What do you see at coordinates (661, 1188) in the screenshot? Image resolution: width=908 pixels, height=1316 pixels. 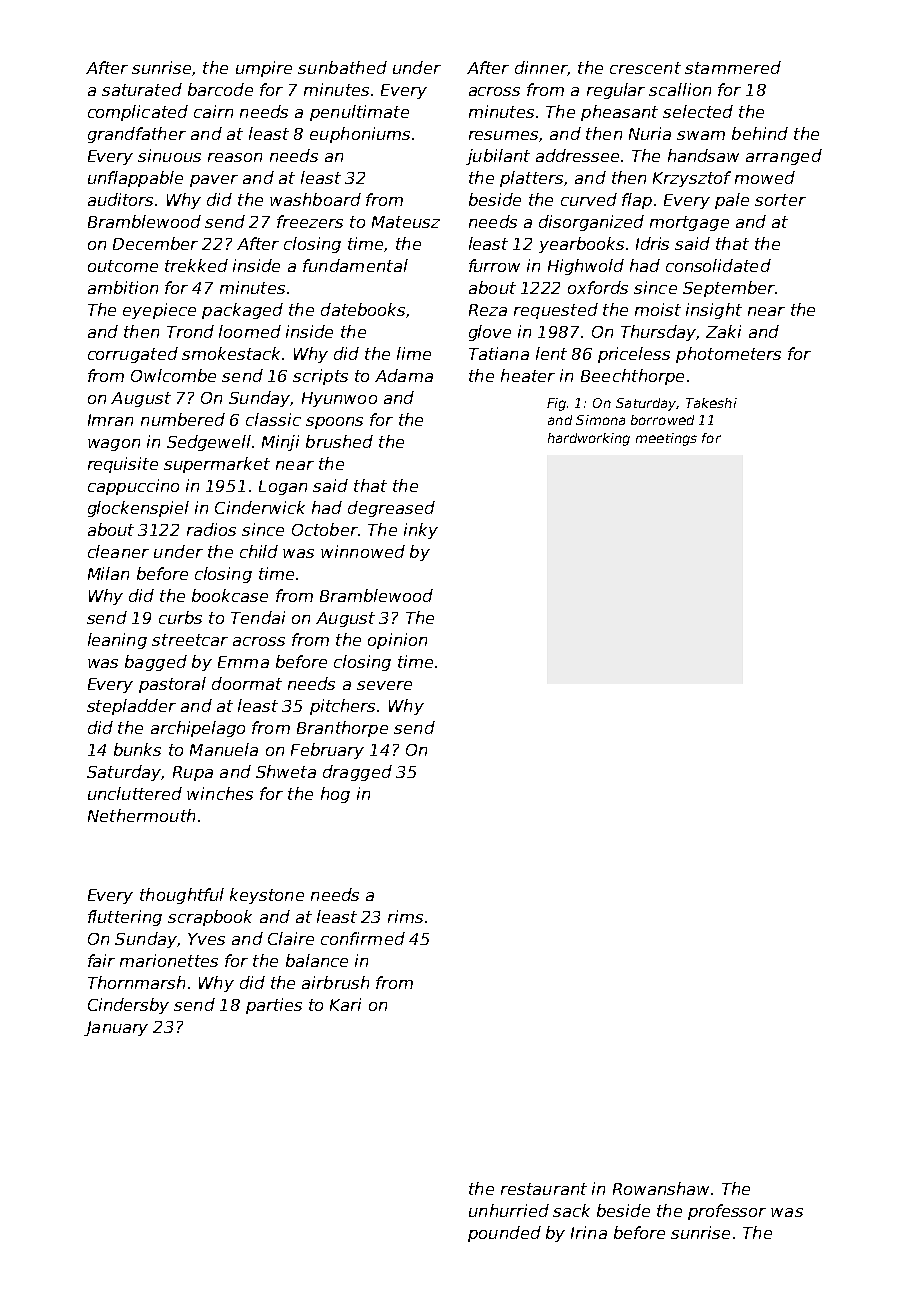 I see `Rowanshaw` at bounding box center [661, 1188].
